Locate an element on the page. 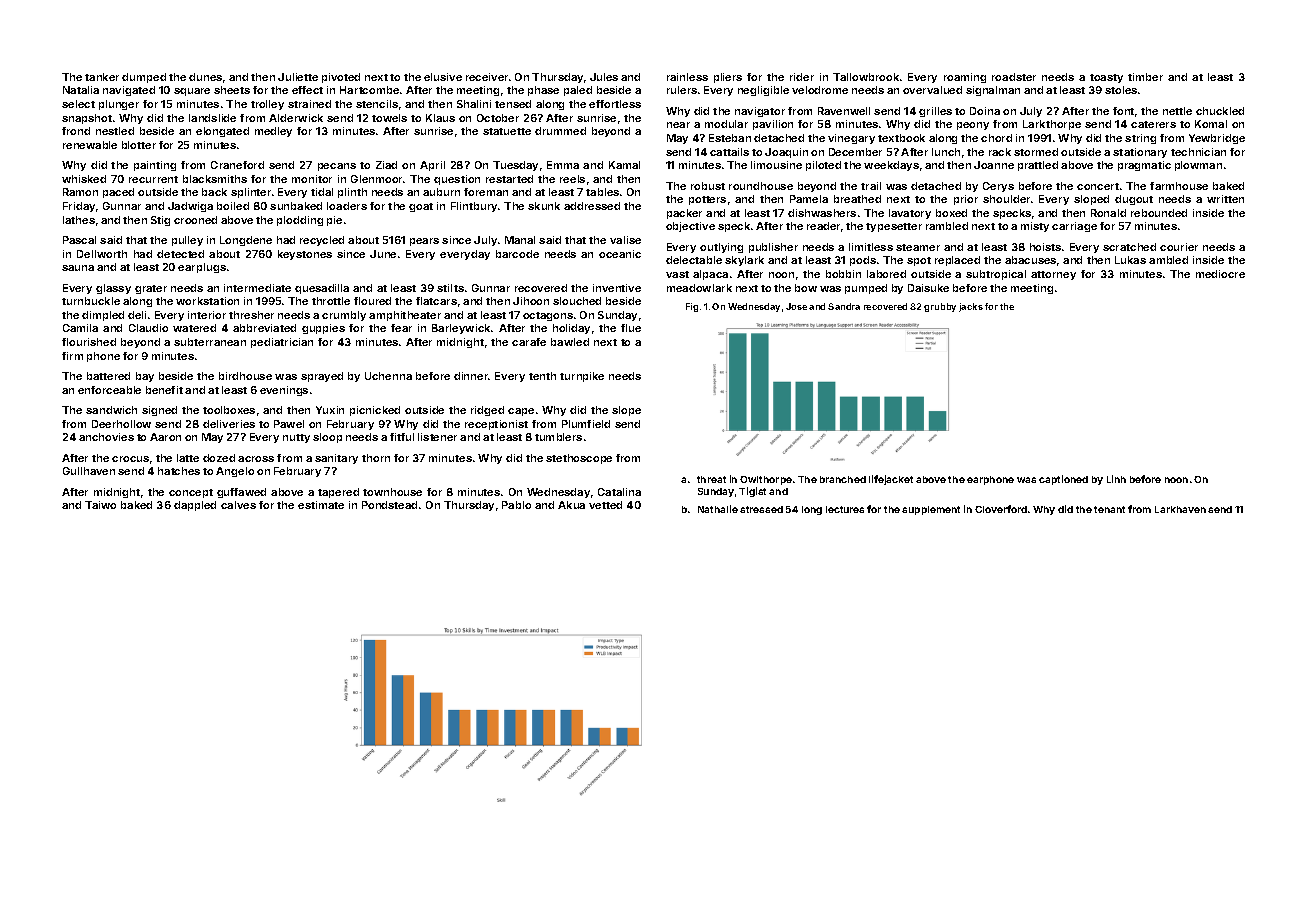 Image resolution: width=1308 pixels, height=924 pixels. Kamal is located at coordinates (624, 165).
